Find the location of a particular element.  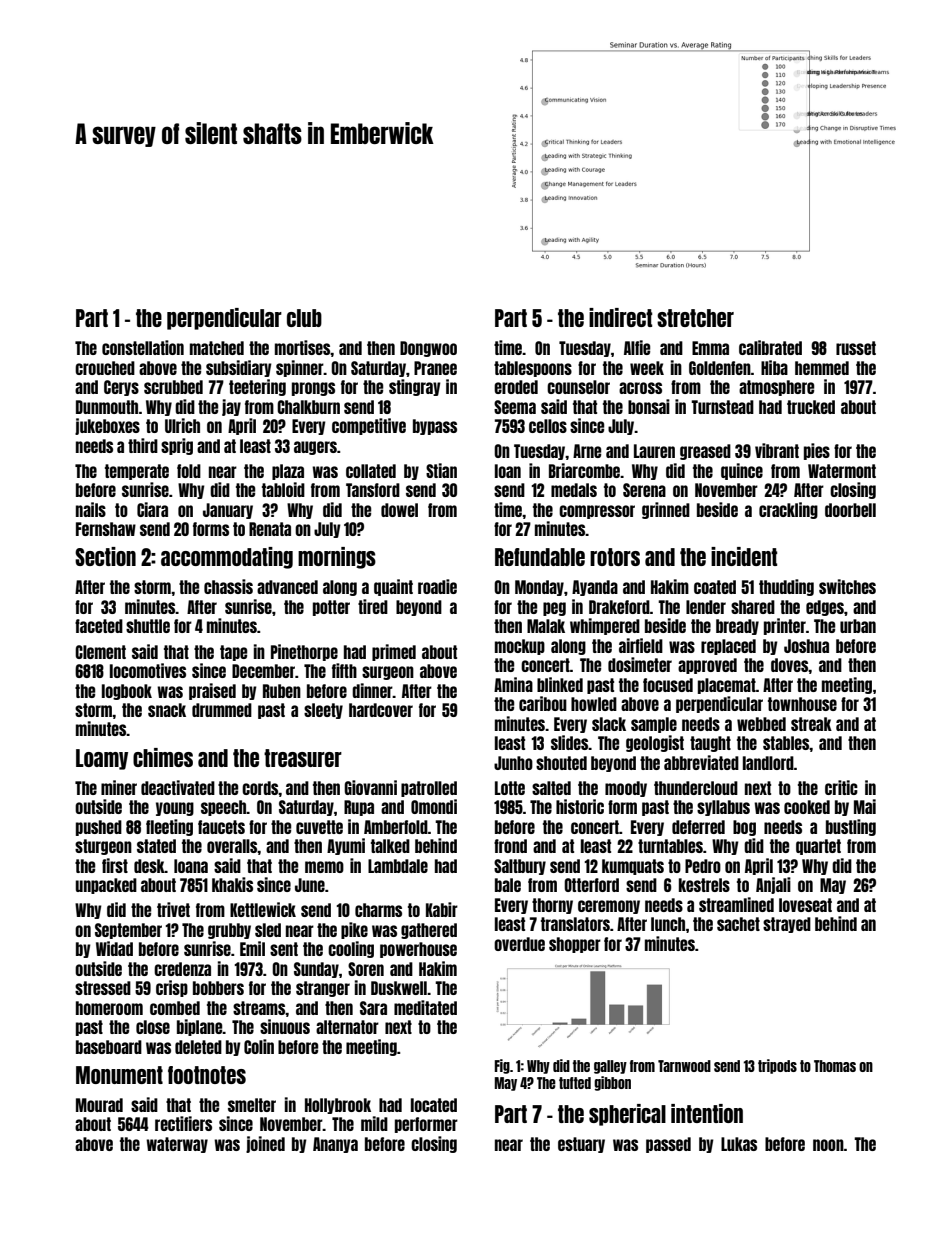

Saltbury is located at coordinates (520, 867).
